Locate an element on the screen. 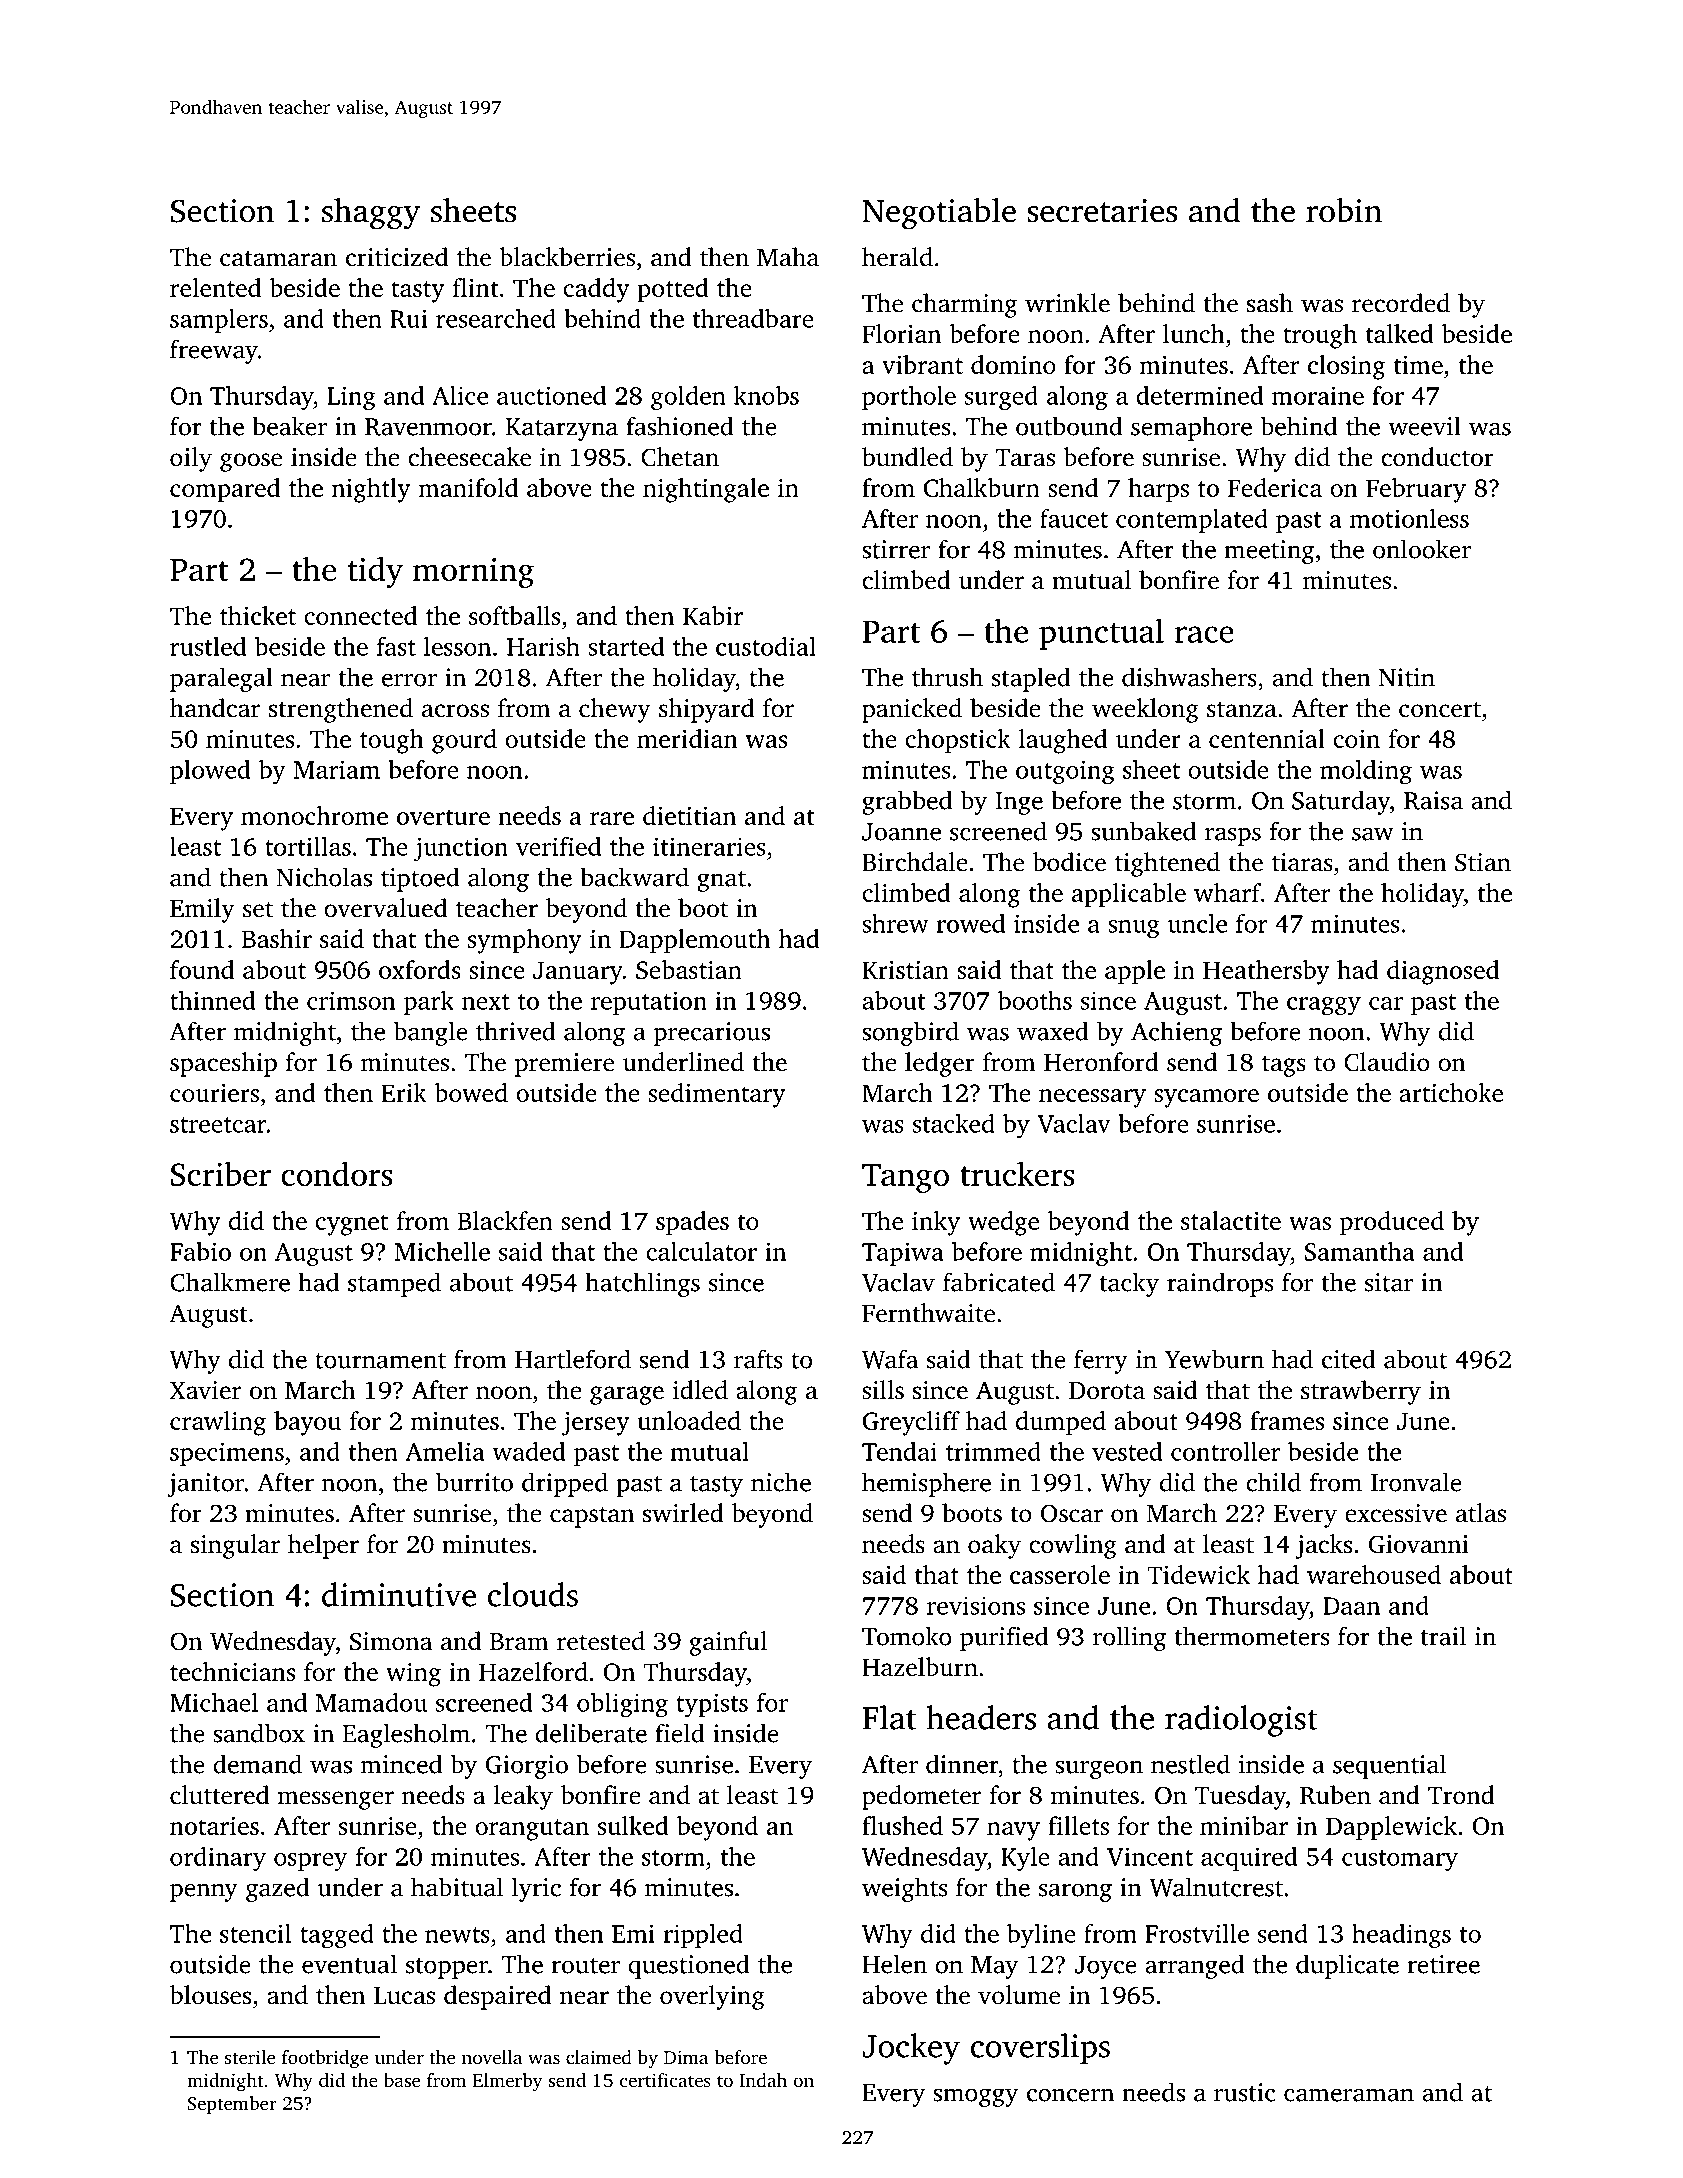  Maha is located at coordinates (788, 257).
